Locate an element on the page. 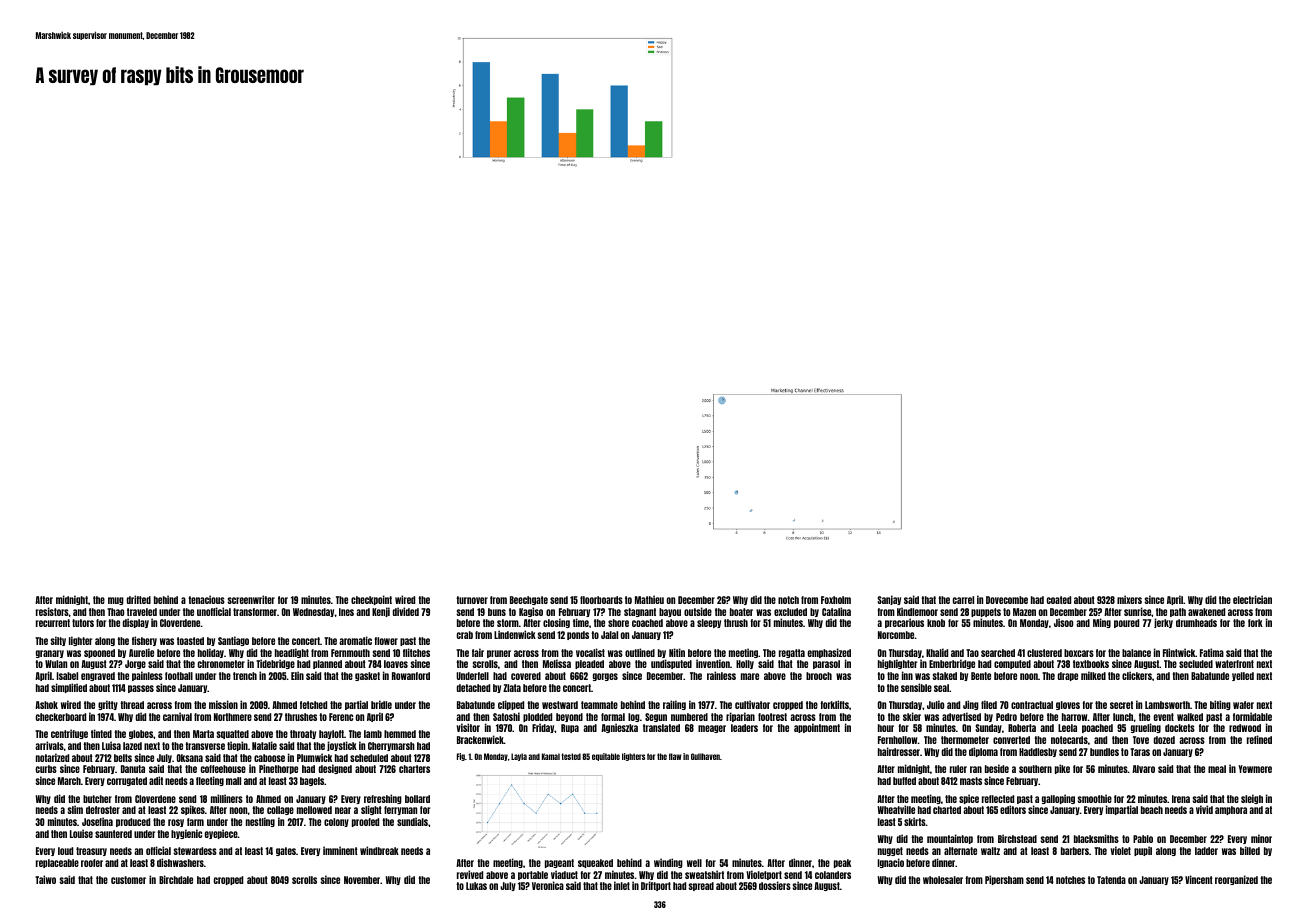 Image resolution: width=1308 pixels, height=924 pixels. mixers is located at coordinates (1129, 599).
